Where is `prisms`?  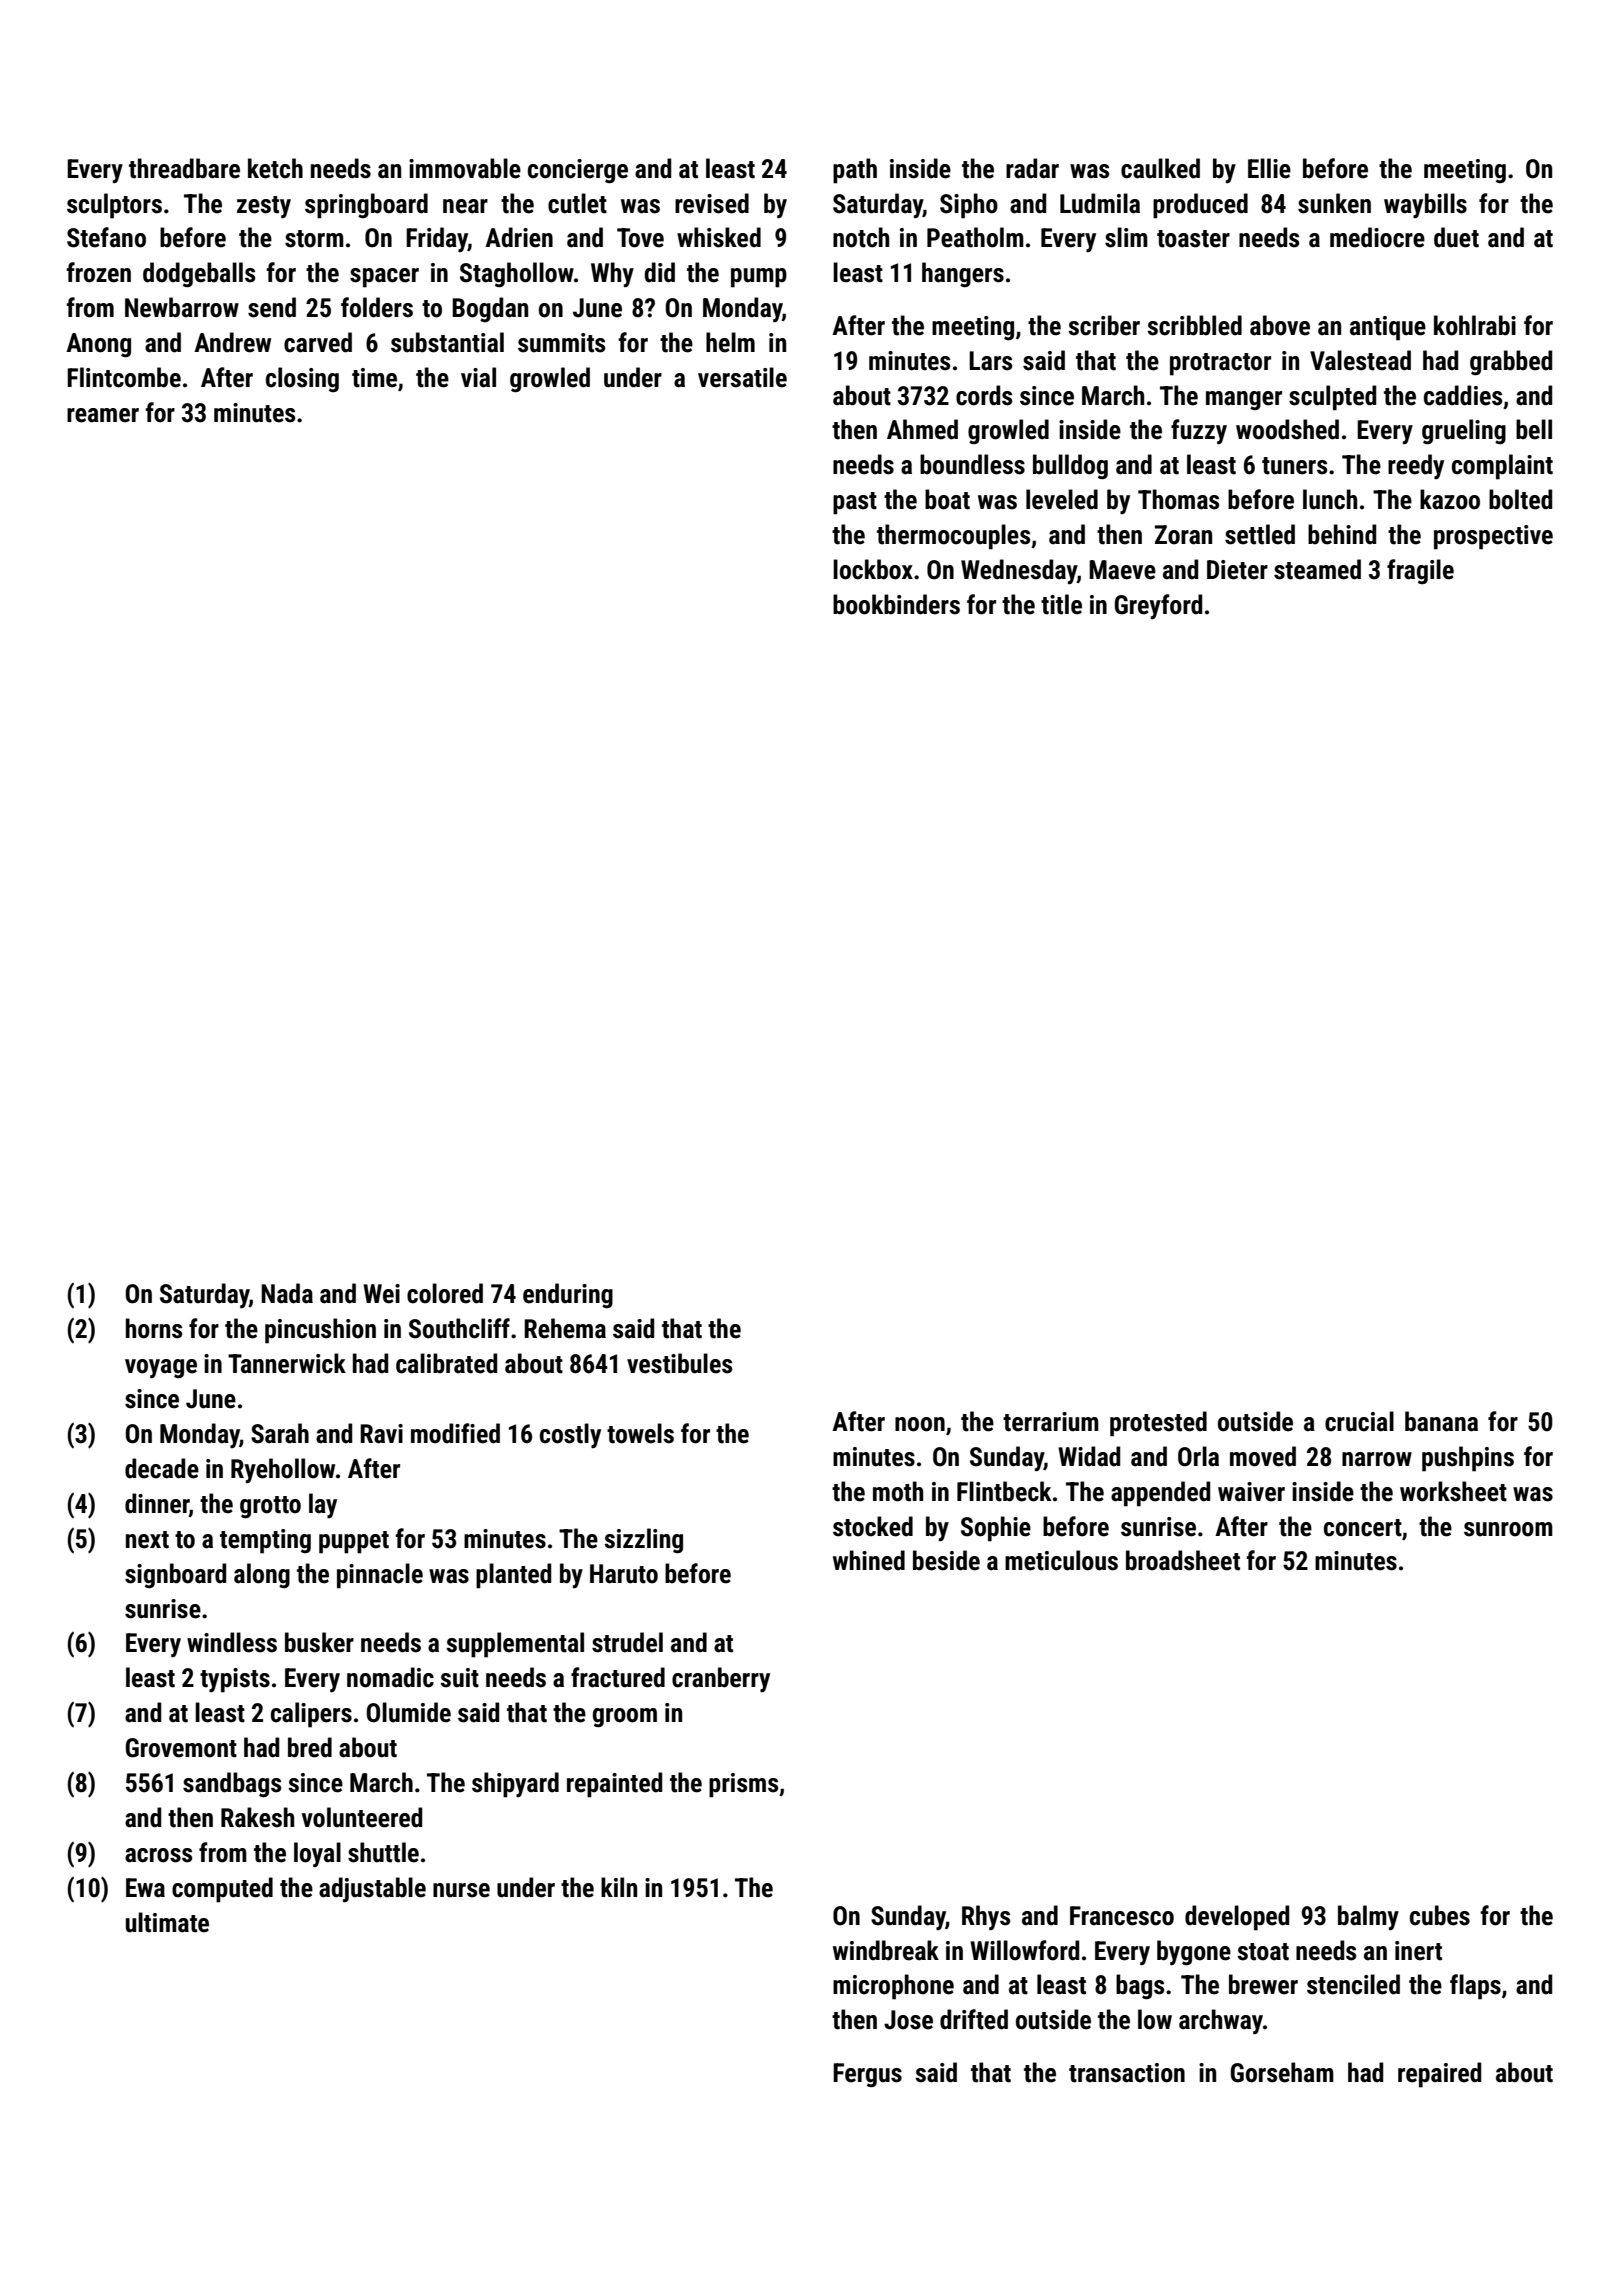 prisms is located at coordinates (743, 1785).
